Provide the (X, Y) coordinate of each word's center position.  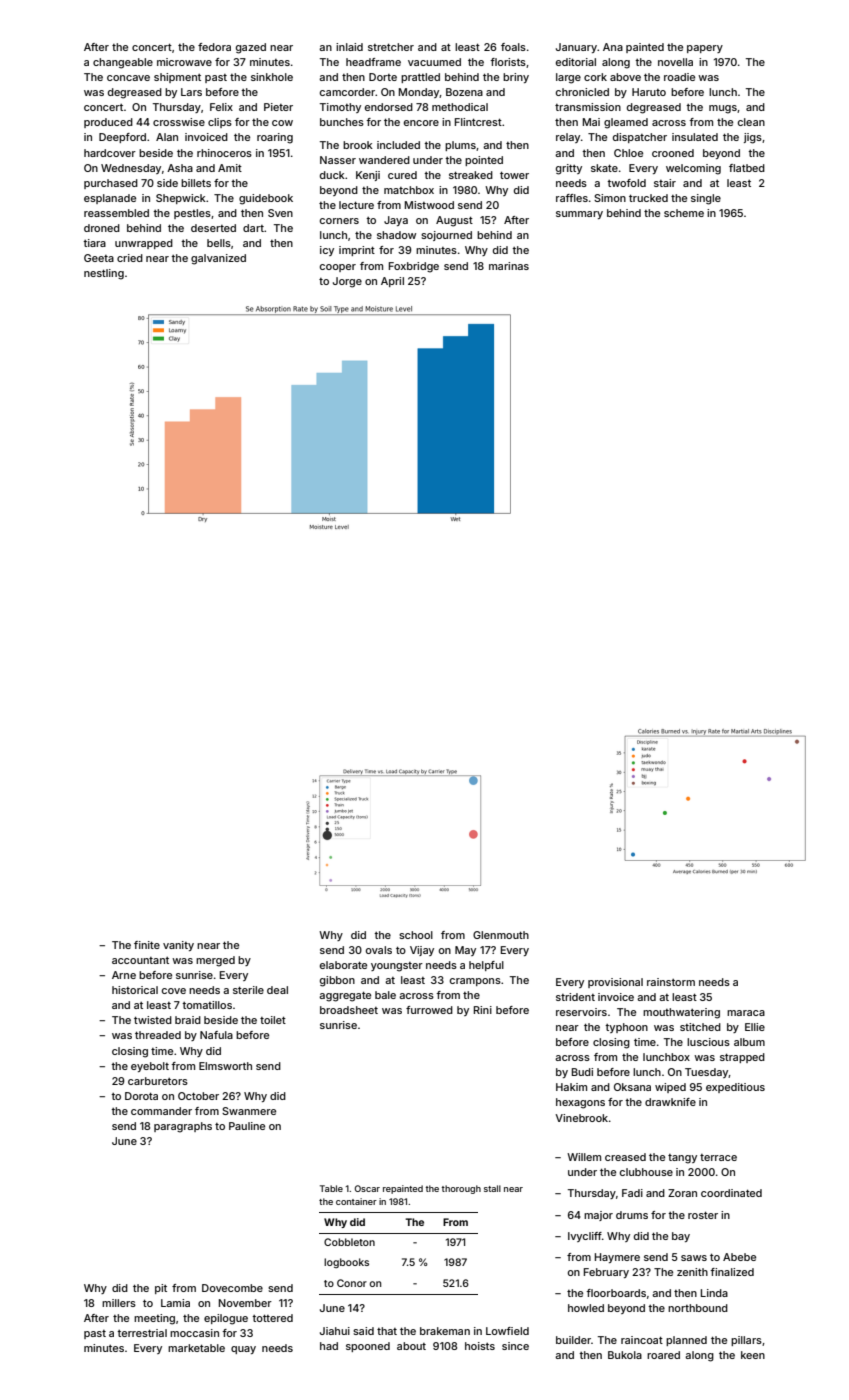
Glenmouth (501, 935)
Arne (124, 975)
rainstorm (671, 982)
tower (514, 175)
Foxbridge (414, 267)
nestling (104, 274)
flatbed (747, 168)
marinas (509, 266)
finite (147, 945)
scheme (684, 213)
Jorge (347, 282)
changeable (123, 63)
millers (119, 1303)
